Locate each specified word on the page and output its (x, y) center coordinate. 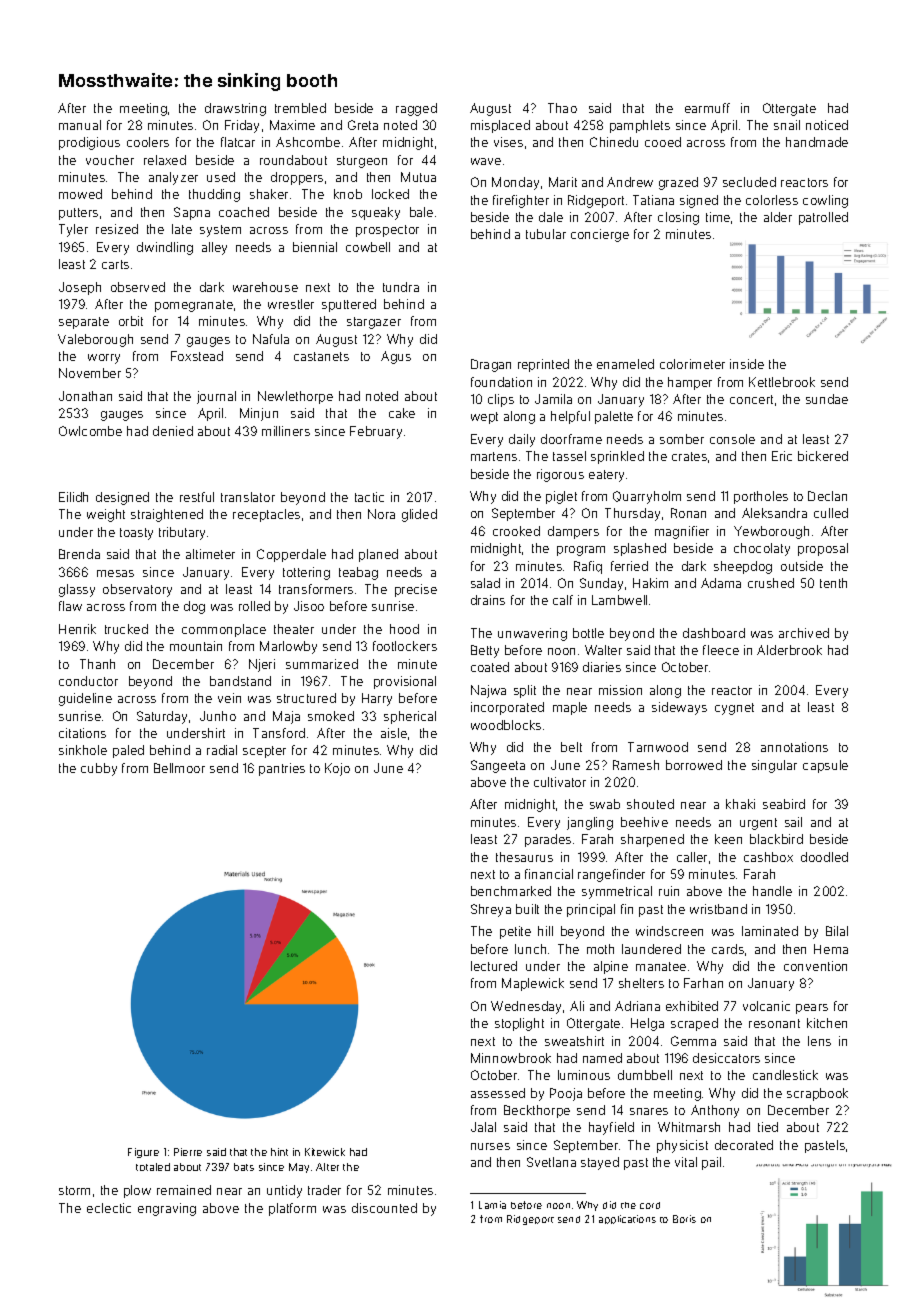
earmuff (707, 108)
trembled (300, 108)
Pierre (188, 1152)
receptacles (266, 515)
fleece (721, 650)
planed (378, 555)
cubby (99, 769)
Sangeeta (498, 766)
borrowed (694, 765)
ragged (416, 109)
